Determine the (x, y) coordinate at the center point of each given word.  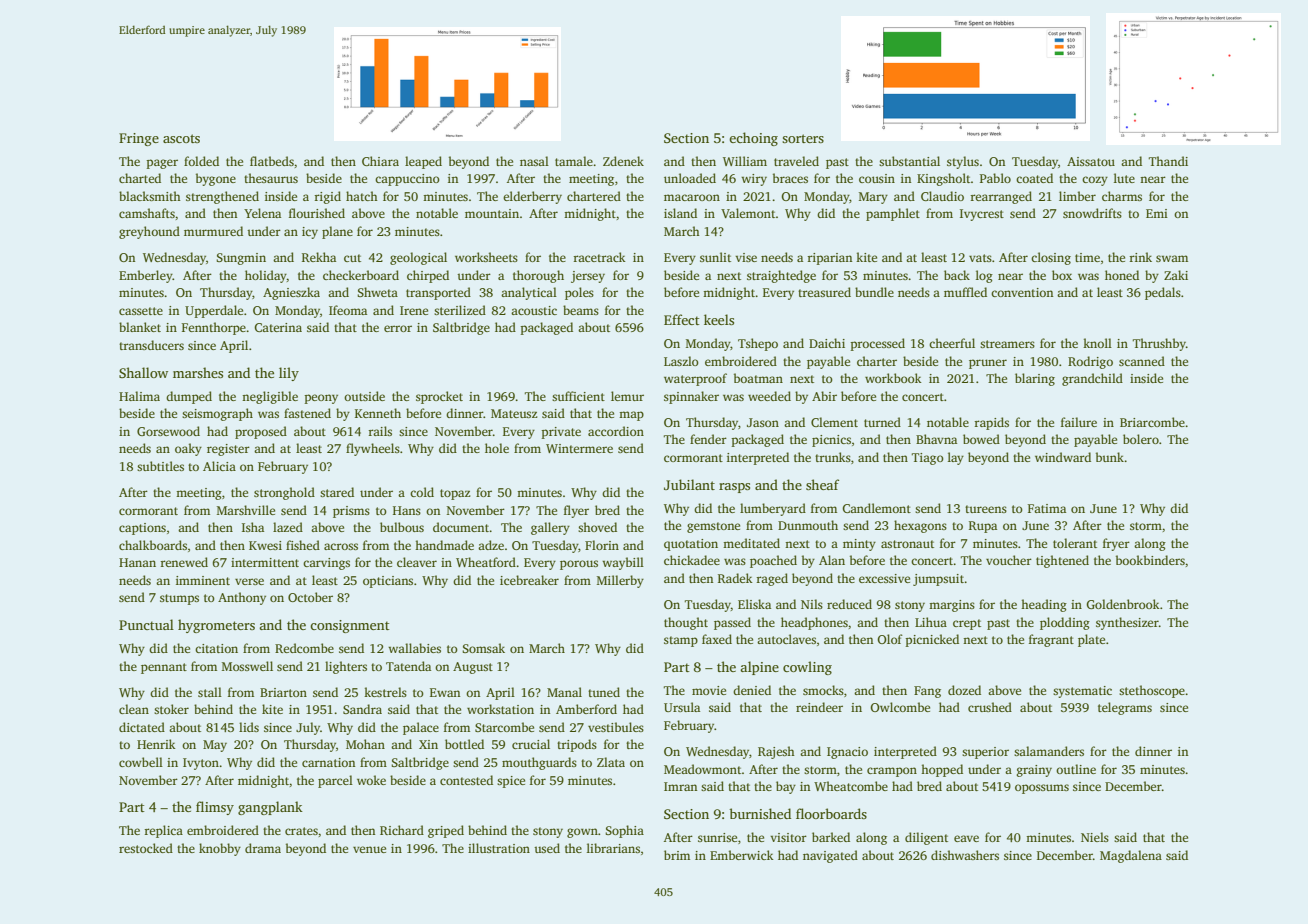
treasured (824, 292)
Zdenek (623, 161)
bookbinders (1150, 560)
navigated (830, 856)
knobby (220, 849)
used (547, 848)
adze (491, 545)
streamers (1007, 344)
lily (289, 374)
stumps (179, 599)
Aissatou (1091, 161)
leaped (423, 162)
